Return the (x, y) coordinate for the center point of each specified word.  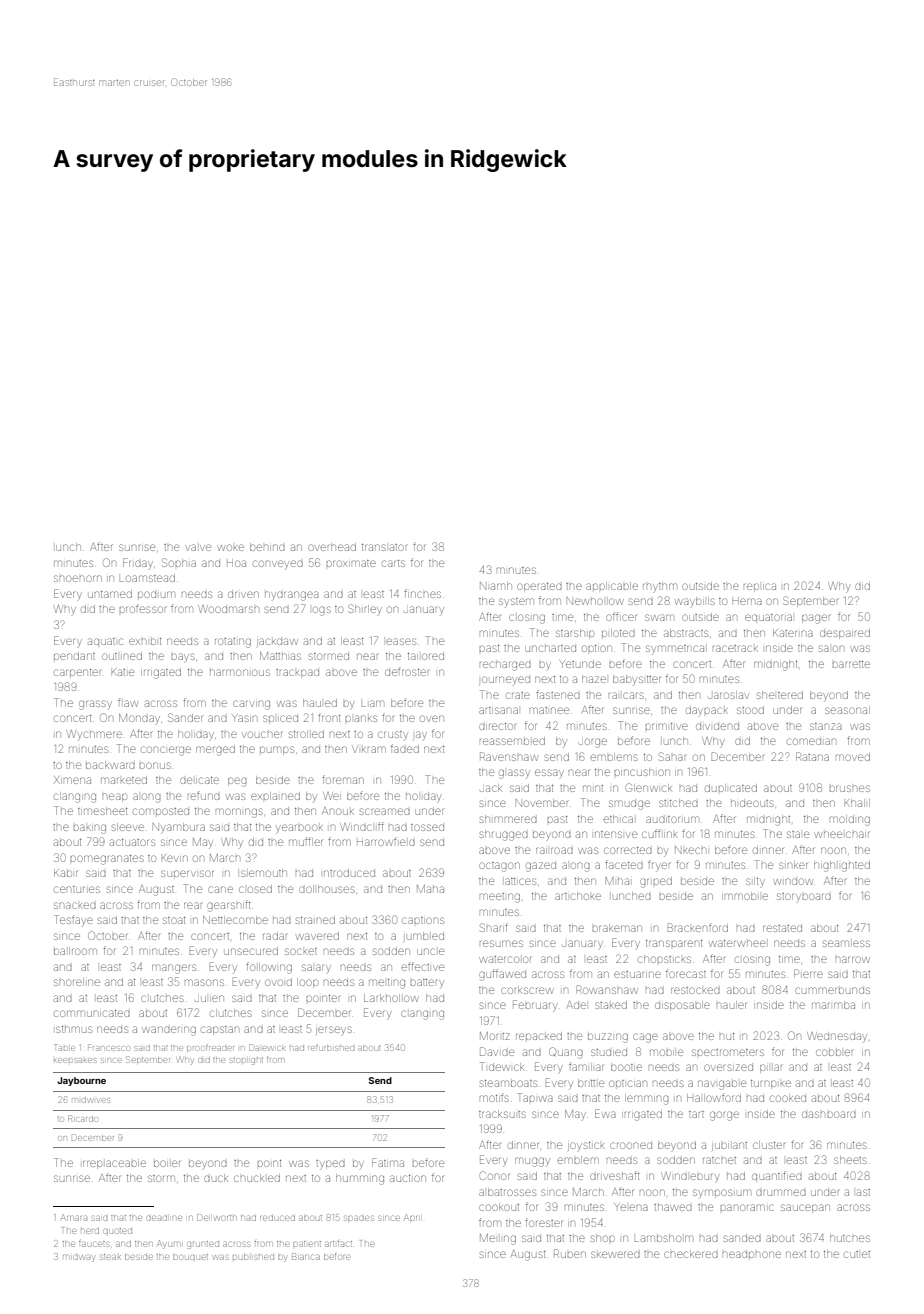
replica (760, 586)
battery (427, 983)
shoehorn (78, 578)
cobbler (834, 1052)
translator (384, 547)
